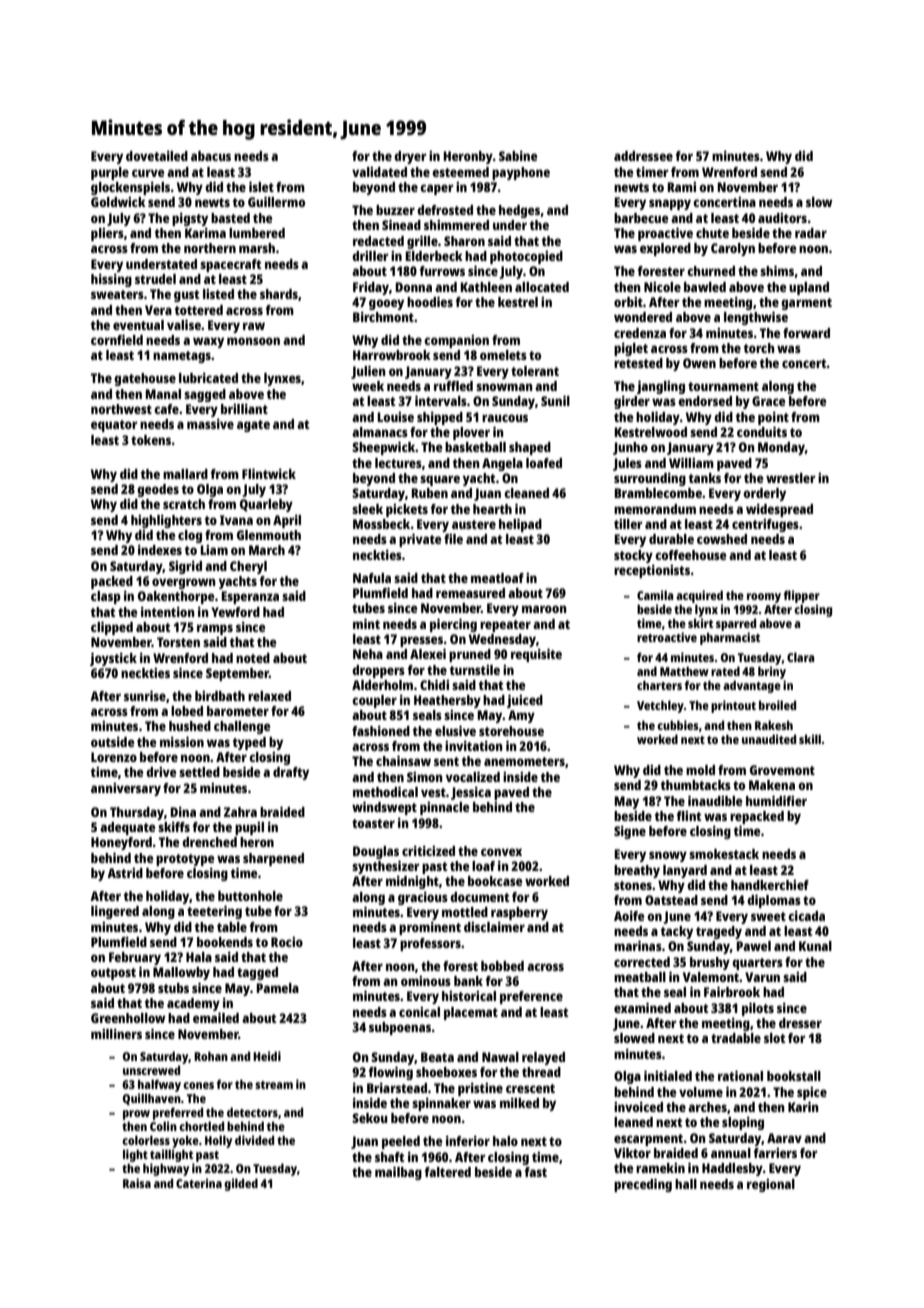  Describe the element at coordinates (762, 431) in the image. I see `conduits` at that location.
